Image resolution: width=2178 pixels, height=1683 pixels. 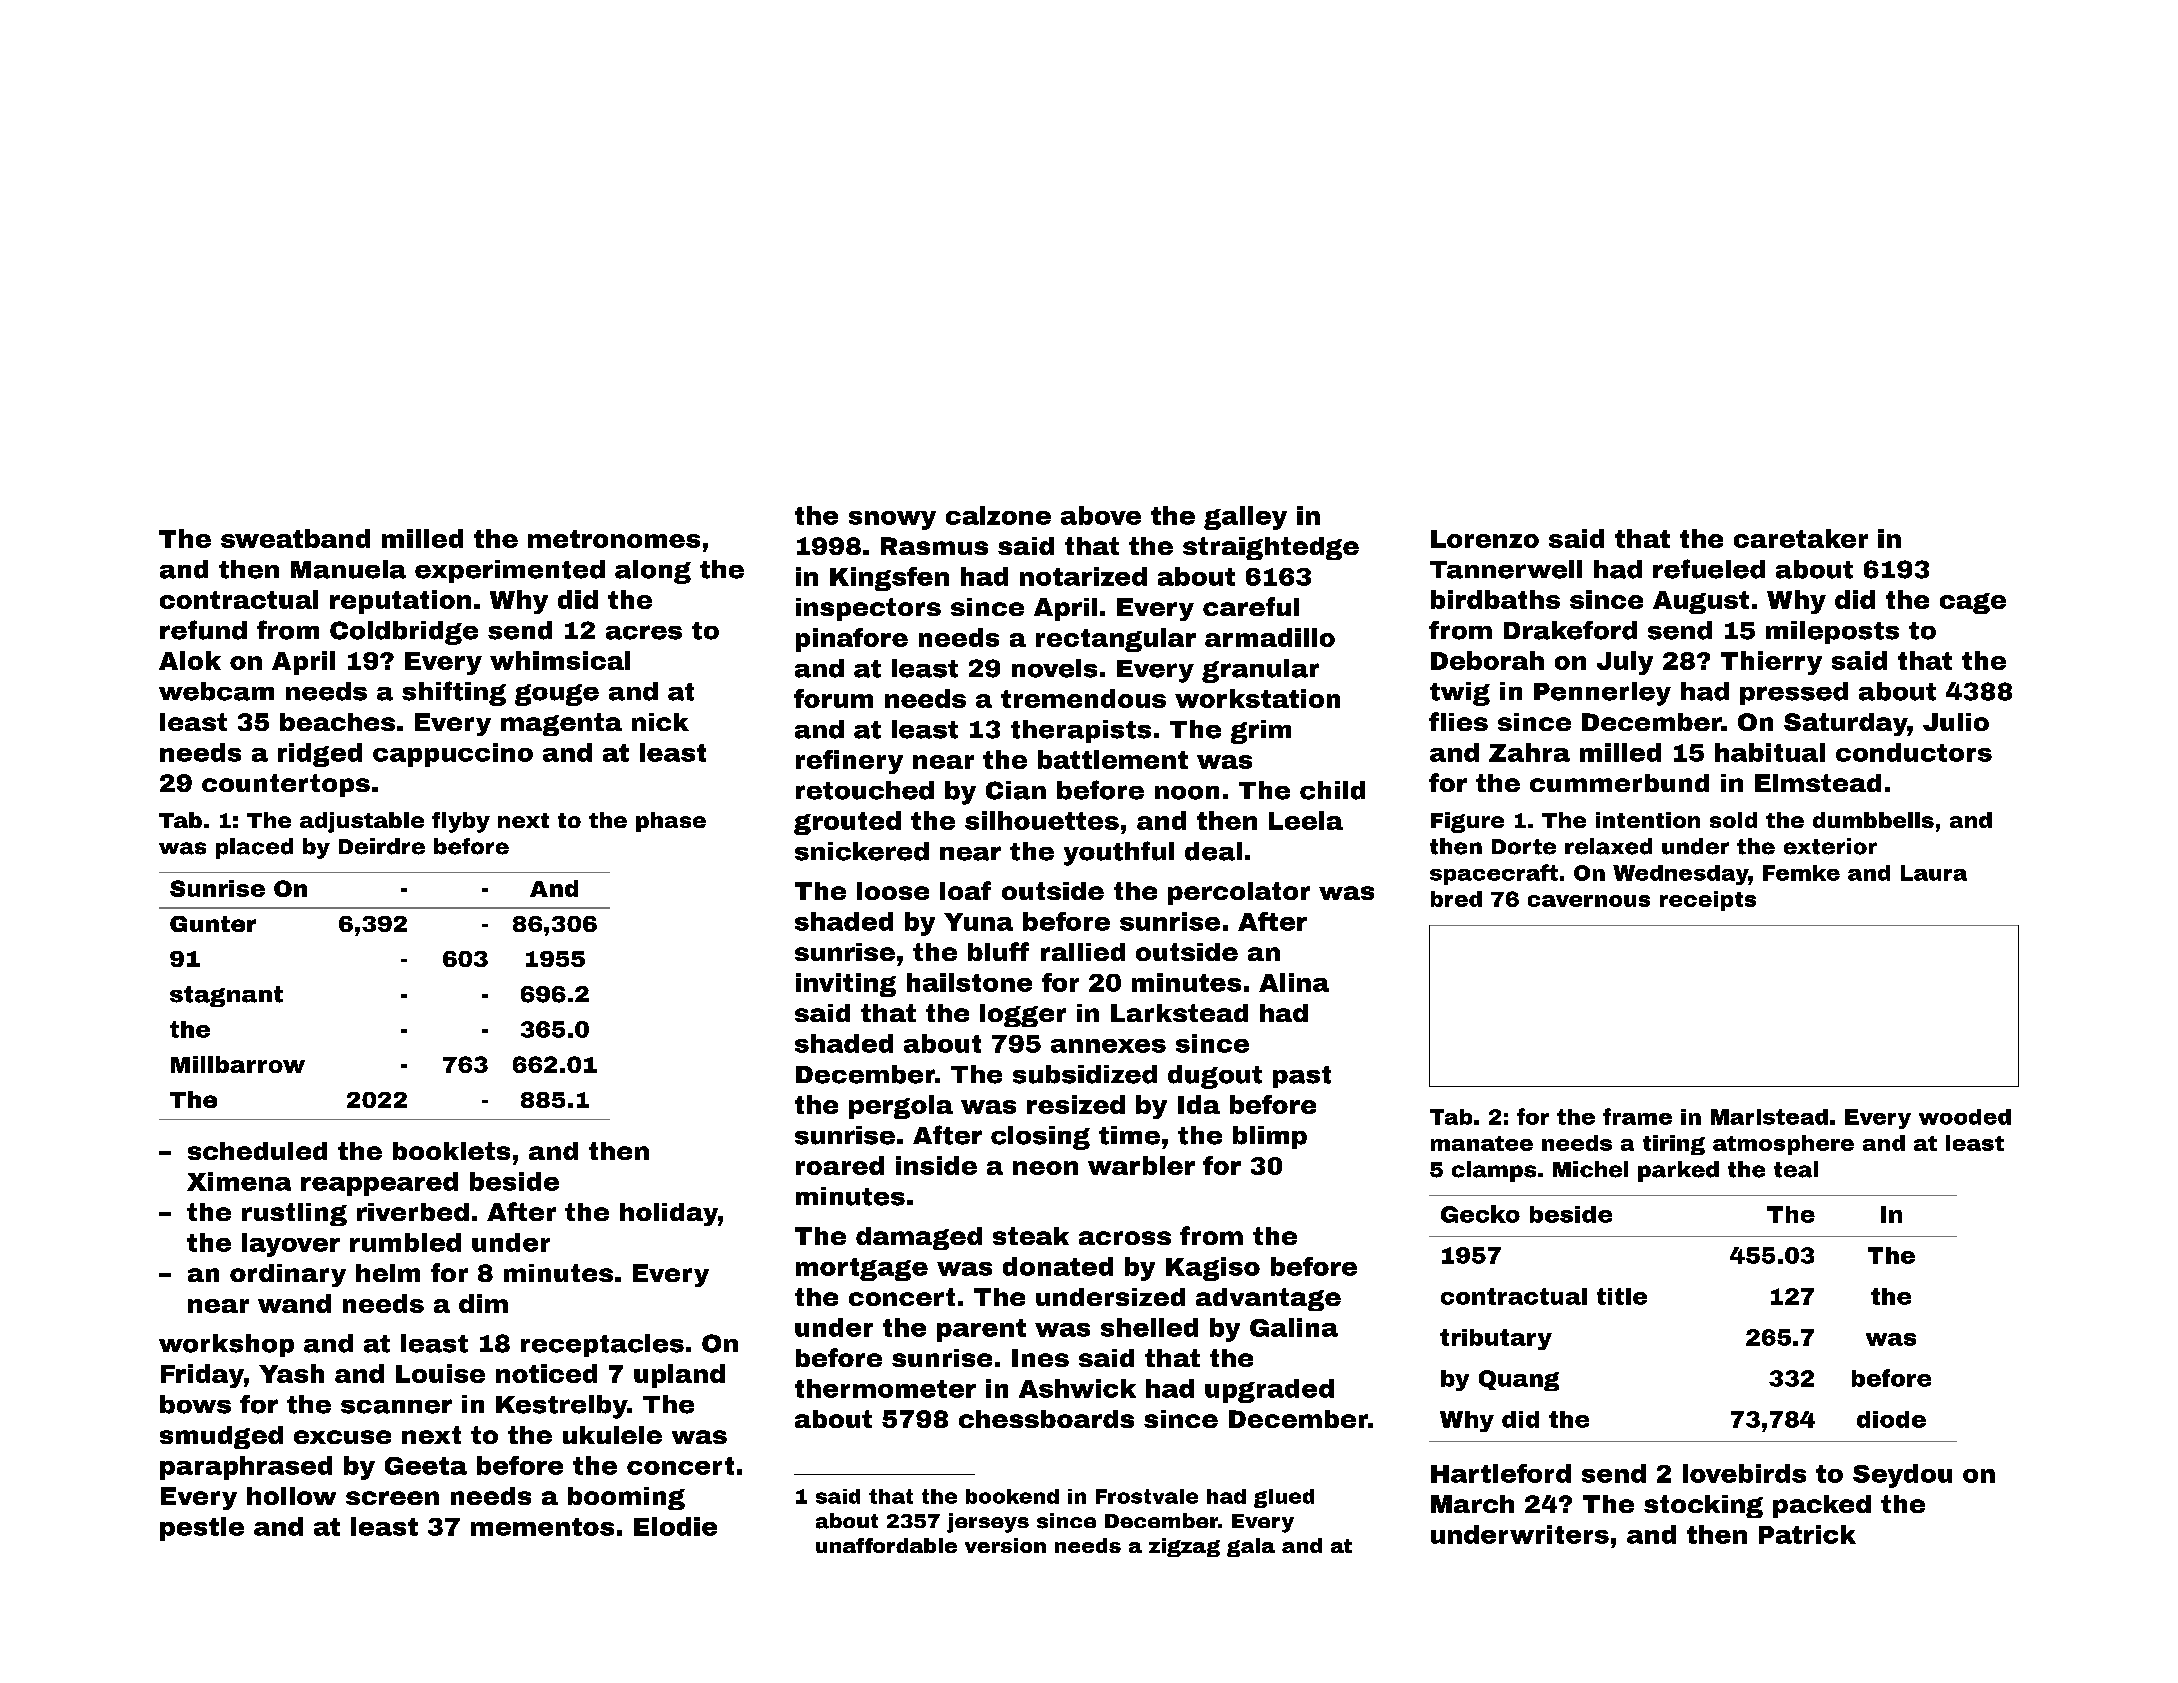 What do you see at coordinates (1822, 1506) in the page?
I see `packed` at bounding box center [1822, 1506].
